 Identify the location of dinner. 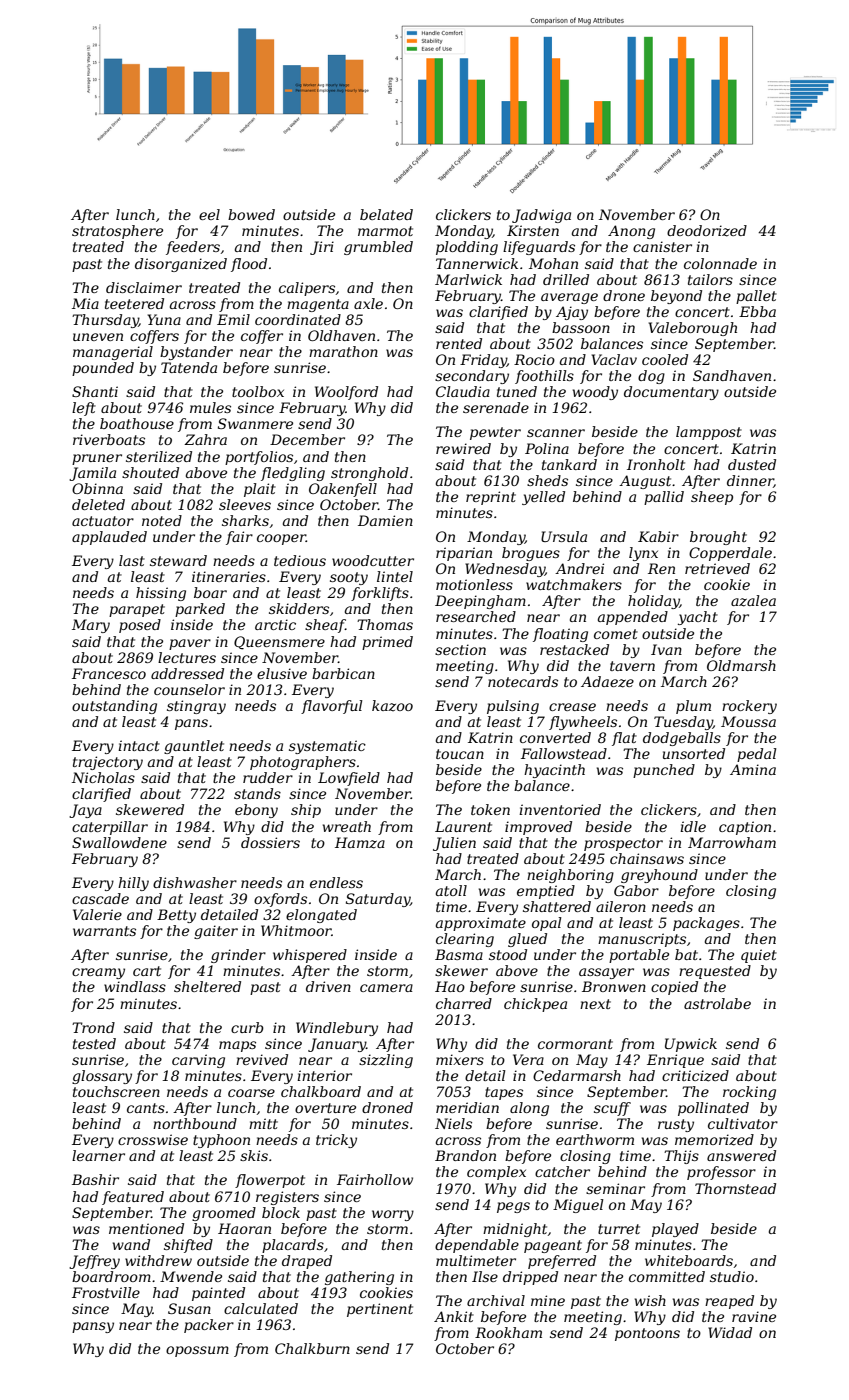
(750, 481).
